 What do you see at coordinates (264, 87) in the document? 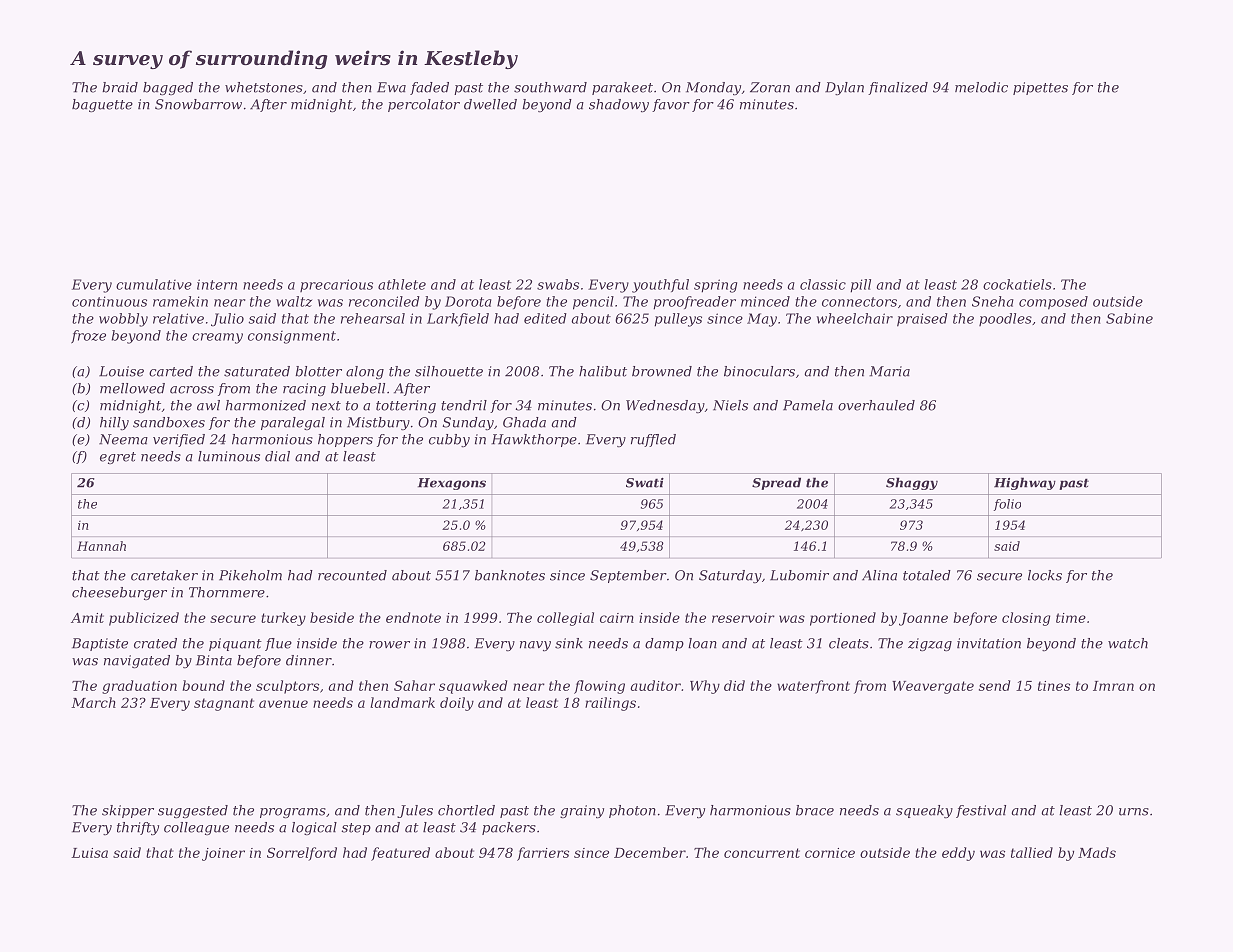
I see `whetstones` at bounding box center [264, 87].
